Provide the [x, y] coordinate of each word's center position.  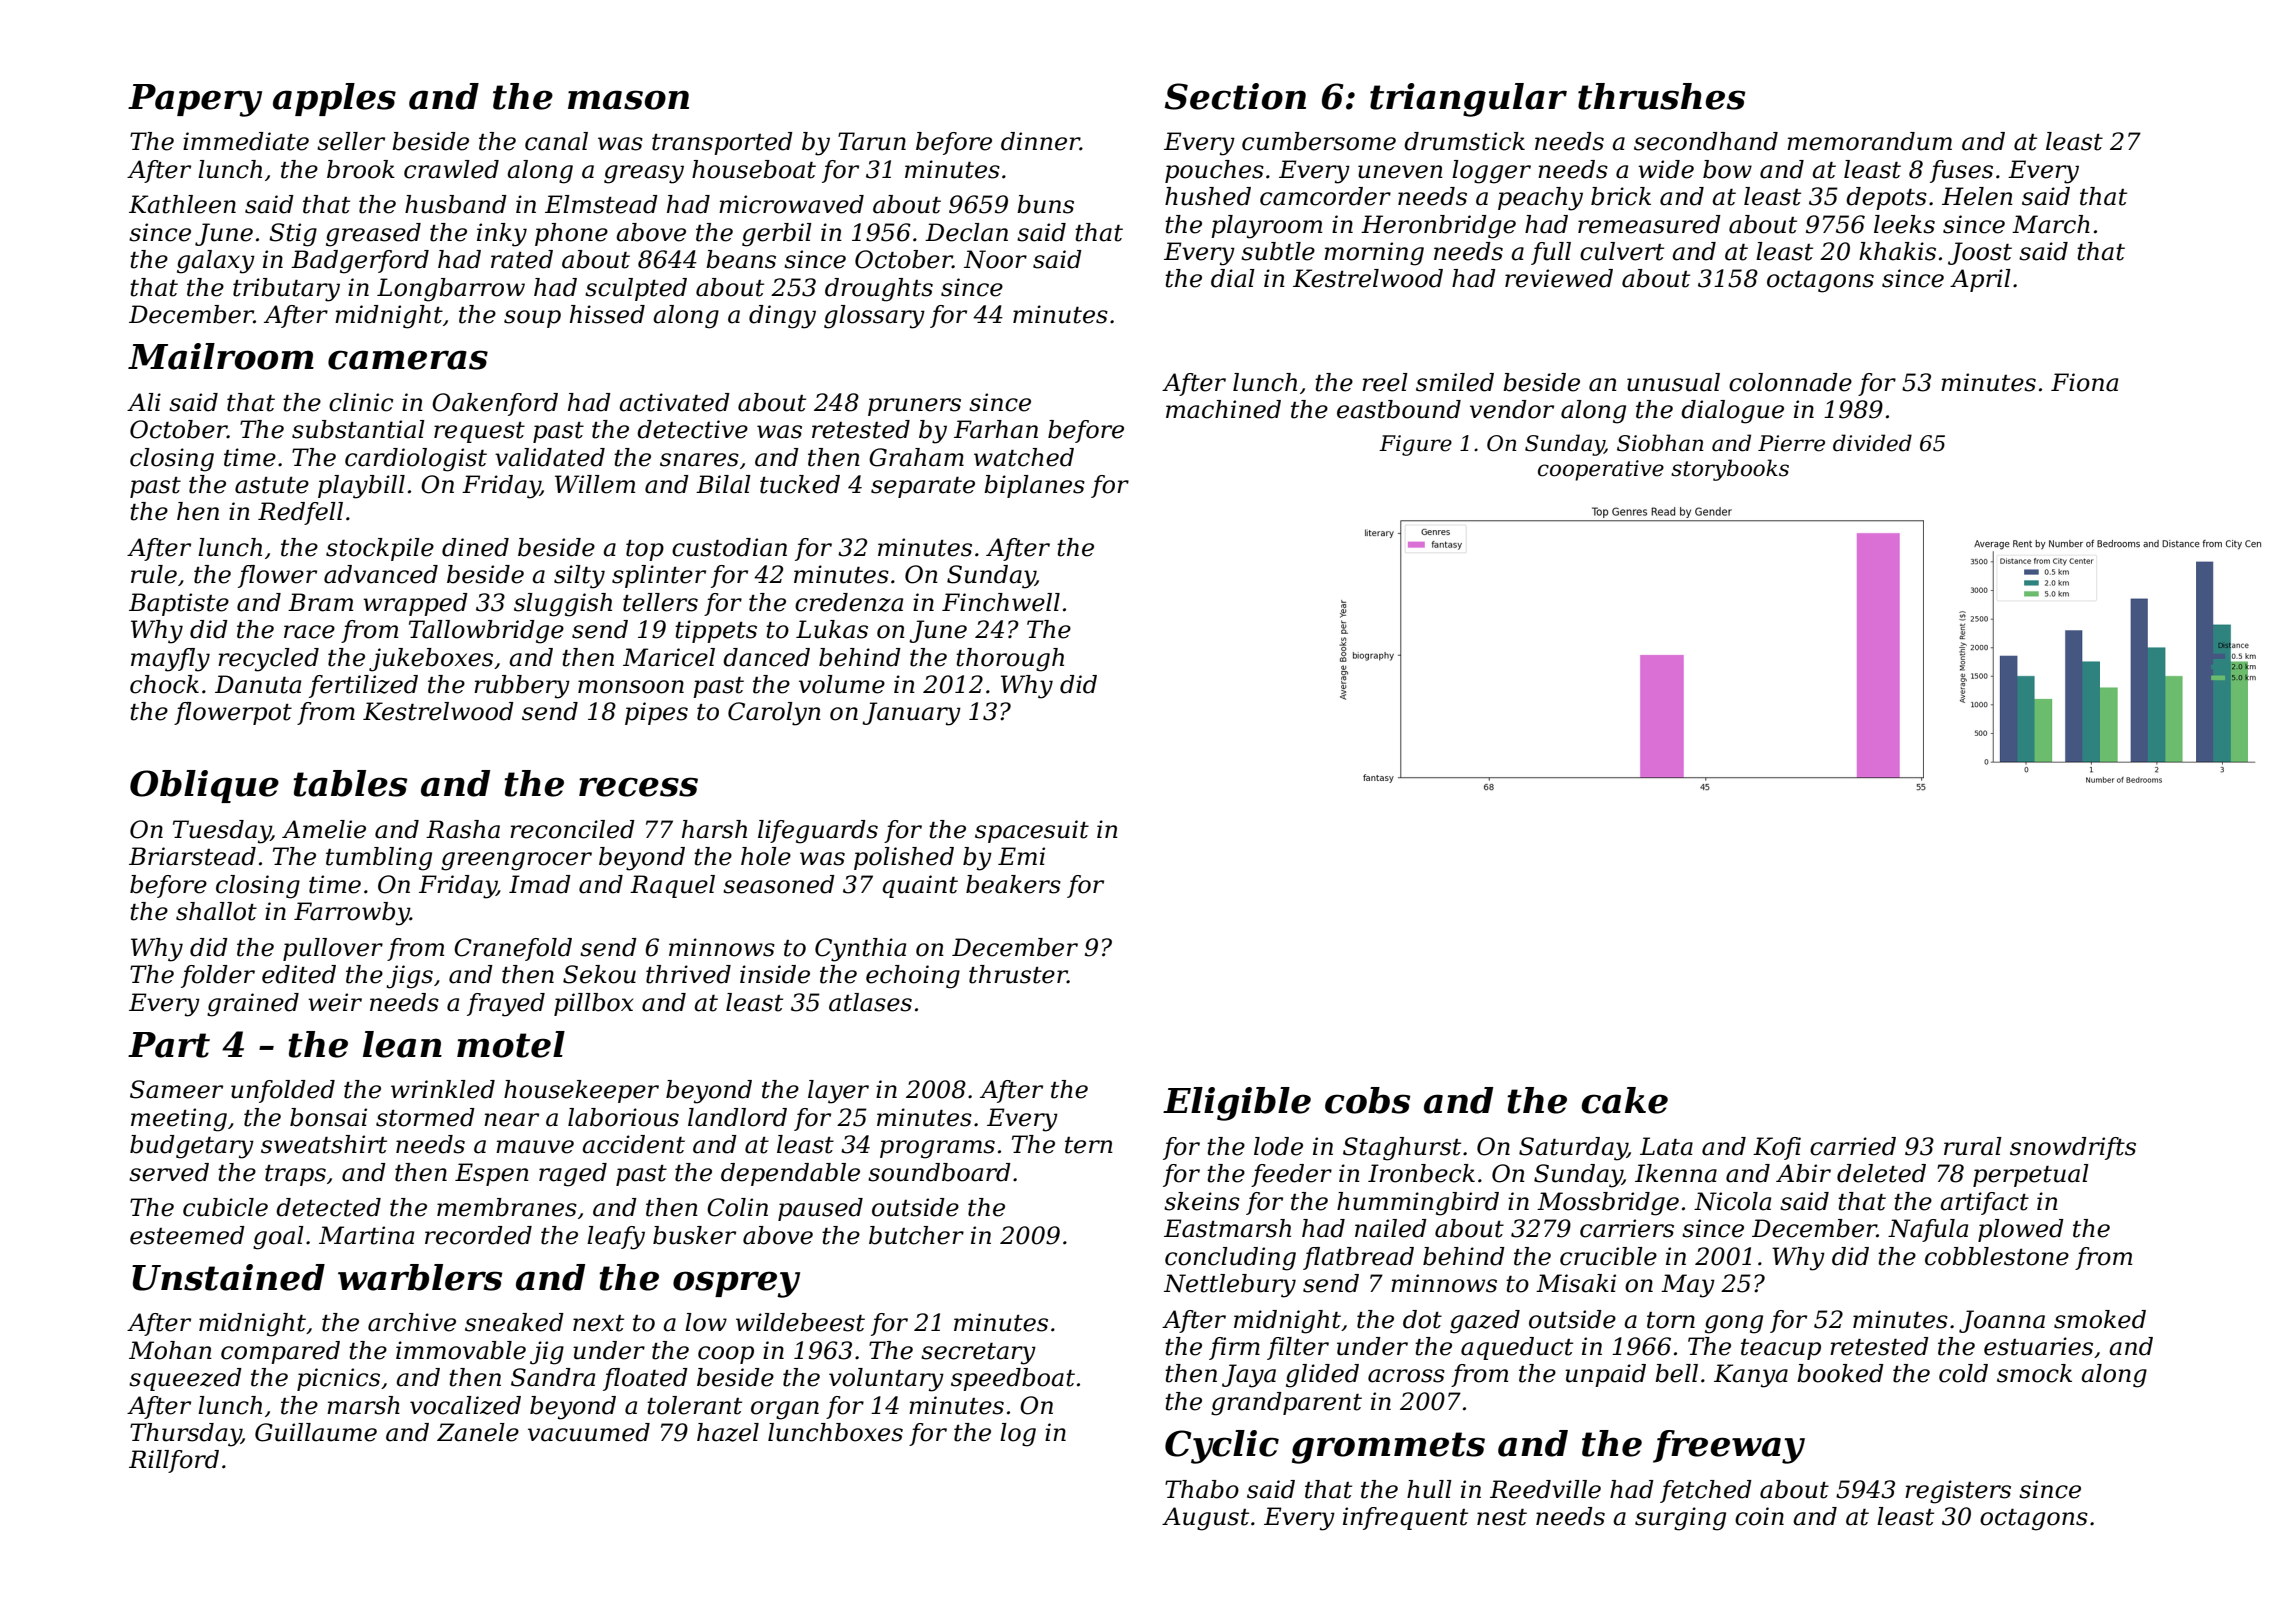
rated [522, 259]
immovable [461, 1350]
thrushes [1661, 96]
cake [1624, 1100]
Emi [1021, 856]
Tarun [872, 141]
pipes [656, 713]
